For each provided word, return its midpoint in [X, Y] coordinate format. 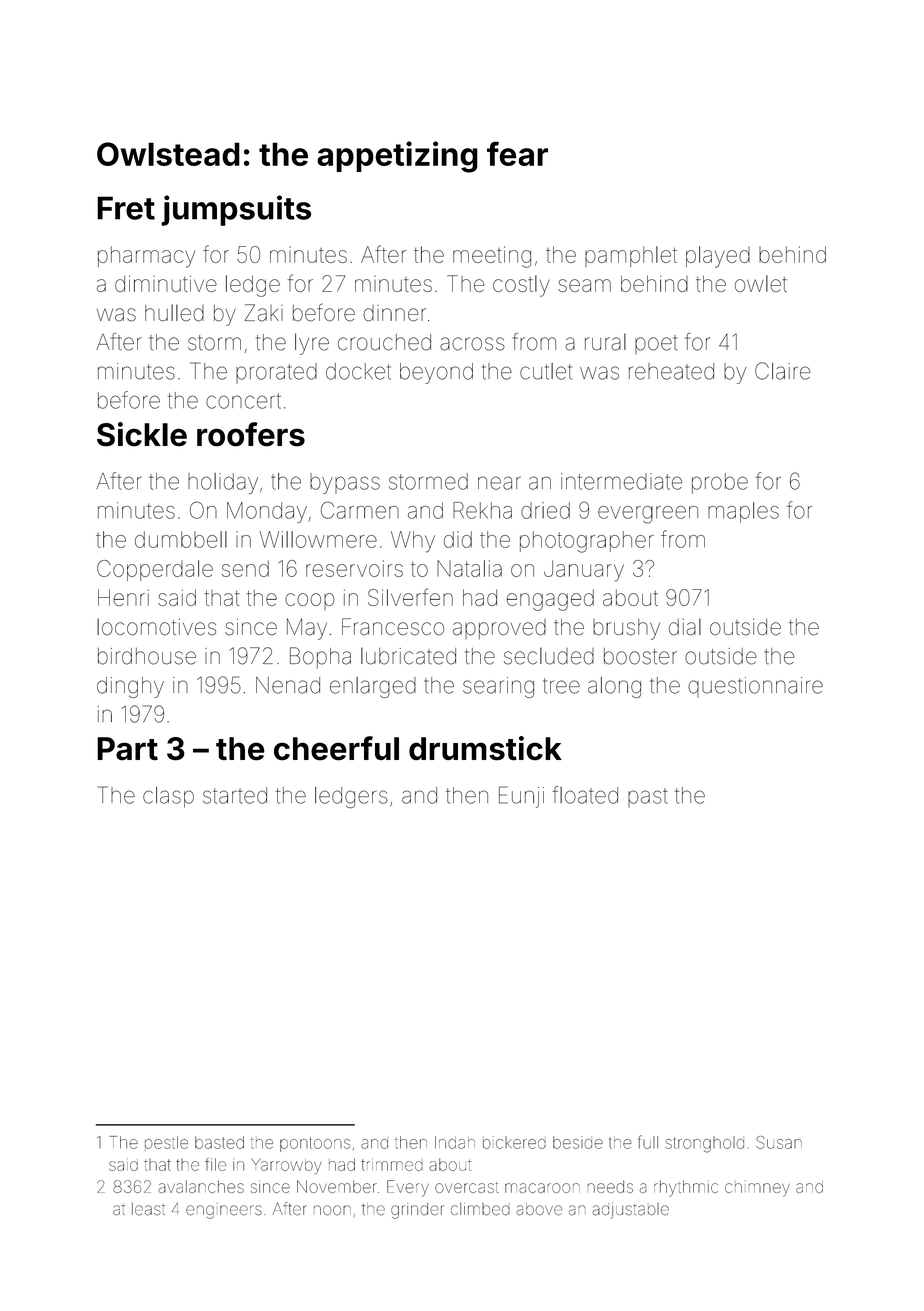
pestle [166, 1142]
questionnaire [755, 687]
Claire [783, 371]
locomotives [156, 627]
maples [743, 512]
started [235, 795]
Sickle [142, 434]
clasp [168, 797]
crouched [384, 342]
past [648, 797]
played [718, 257]
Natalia [469, 568]
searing [498, 687]
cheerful [336, 748]
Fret [126, 208]
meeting [492, 257]
